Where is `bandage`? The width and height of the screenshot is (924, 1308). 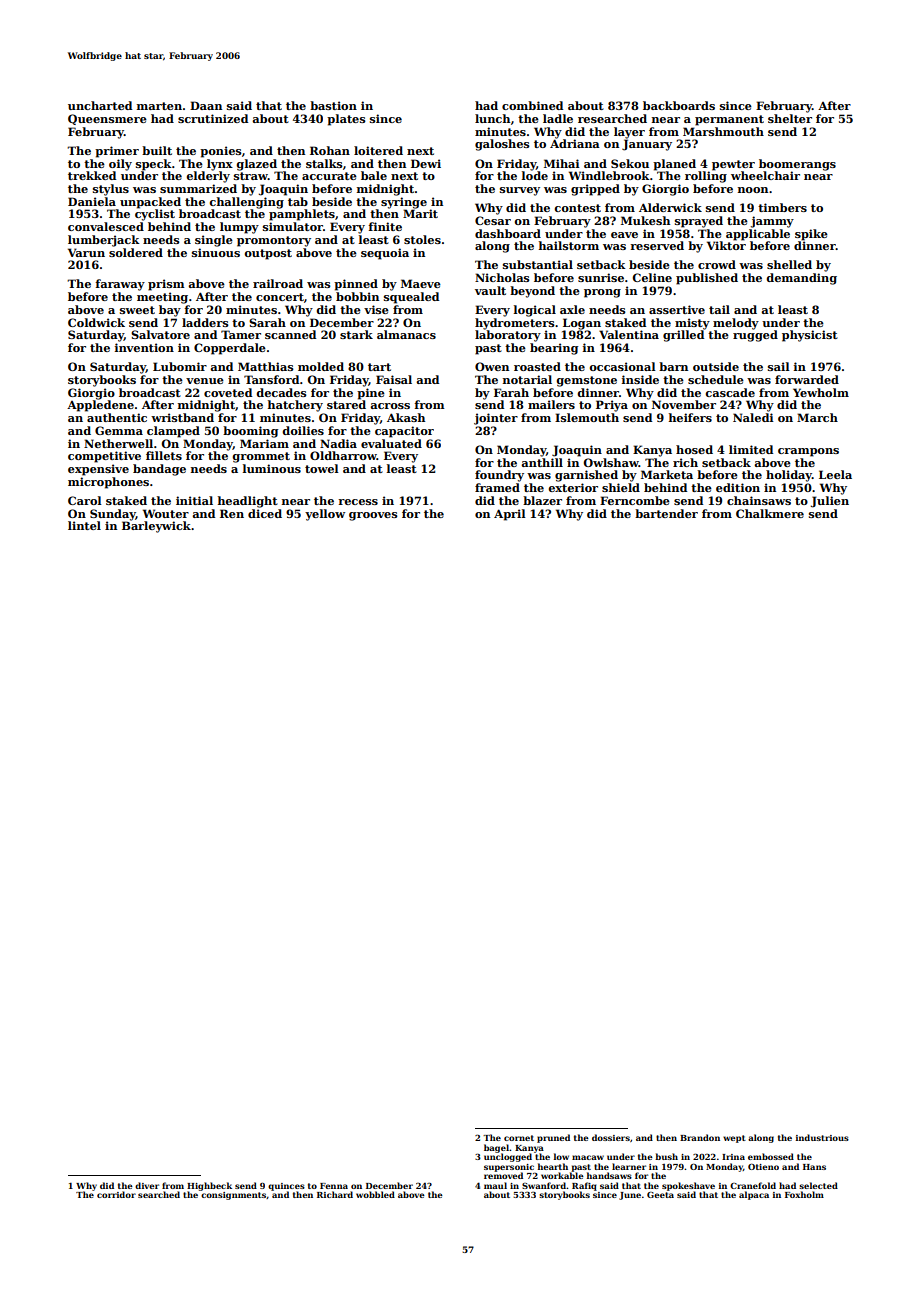 bandage is located at coordinates (159, 470).
